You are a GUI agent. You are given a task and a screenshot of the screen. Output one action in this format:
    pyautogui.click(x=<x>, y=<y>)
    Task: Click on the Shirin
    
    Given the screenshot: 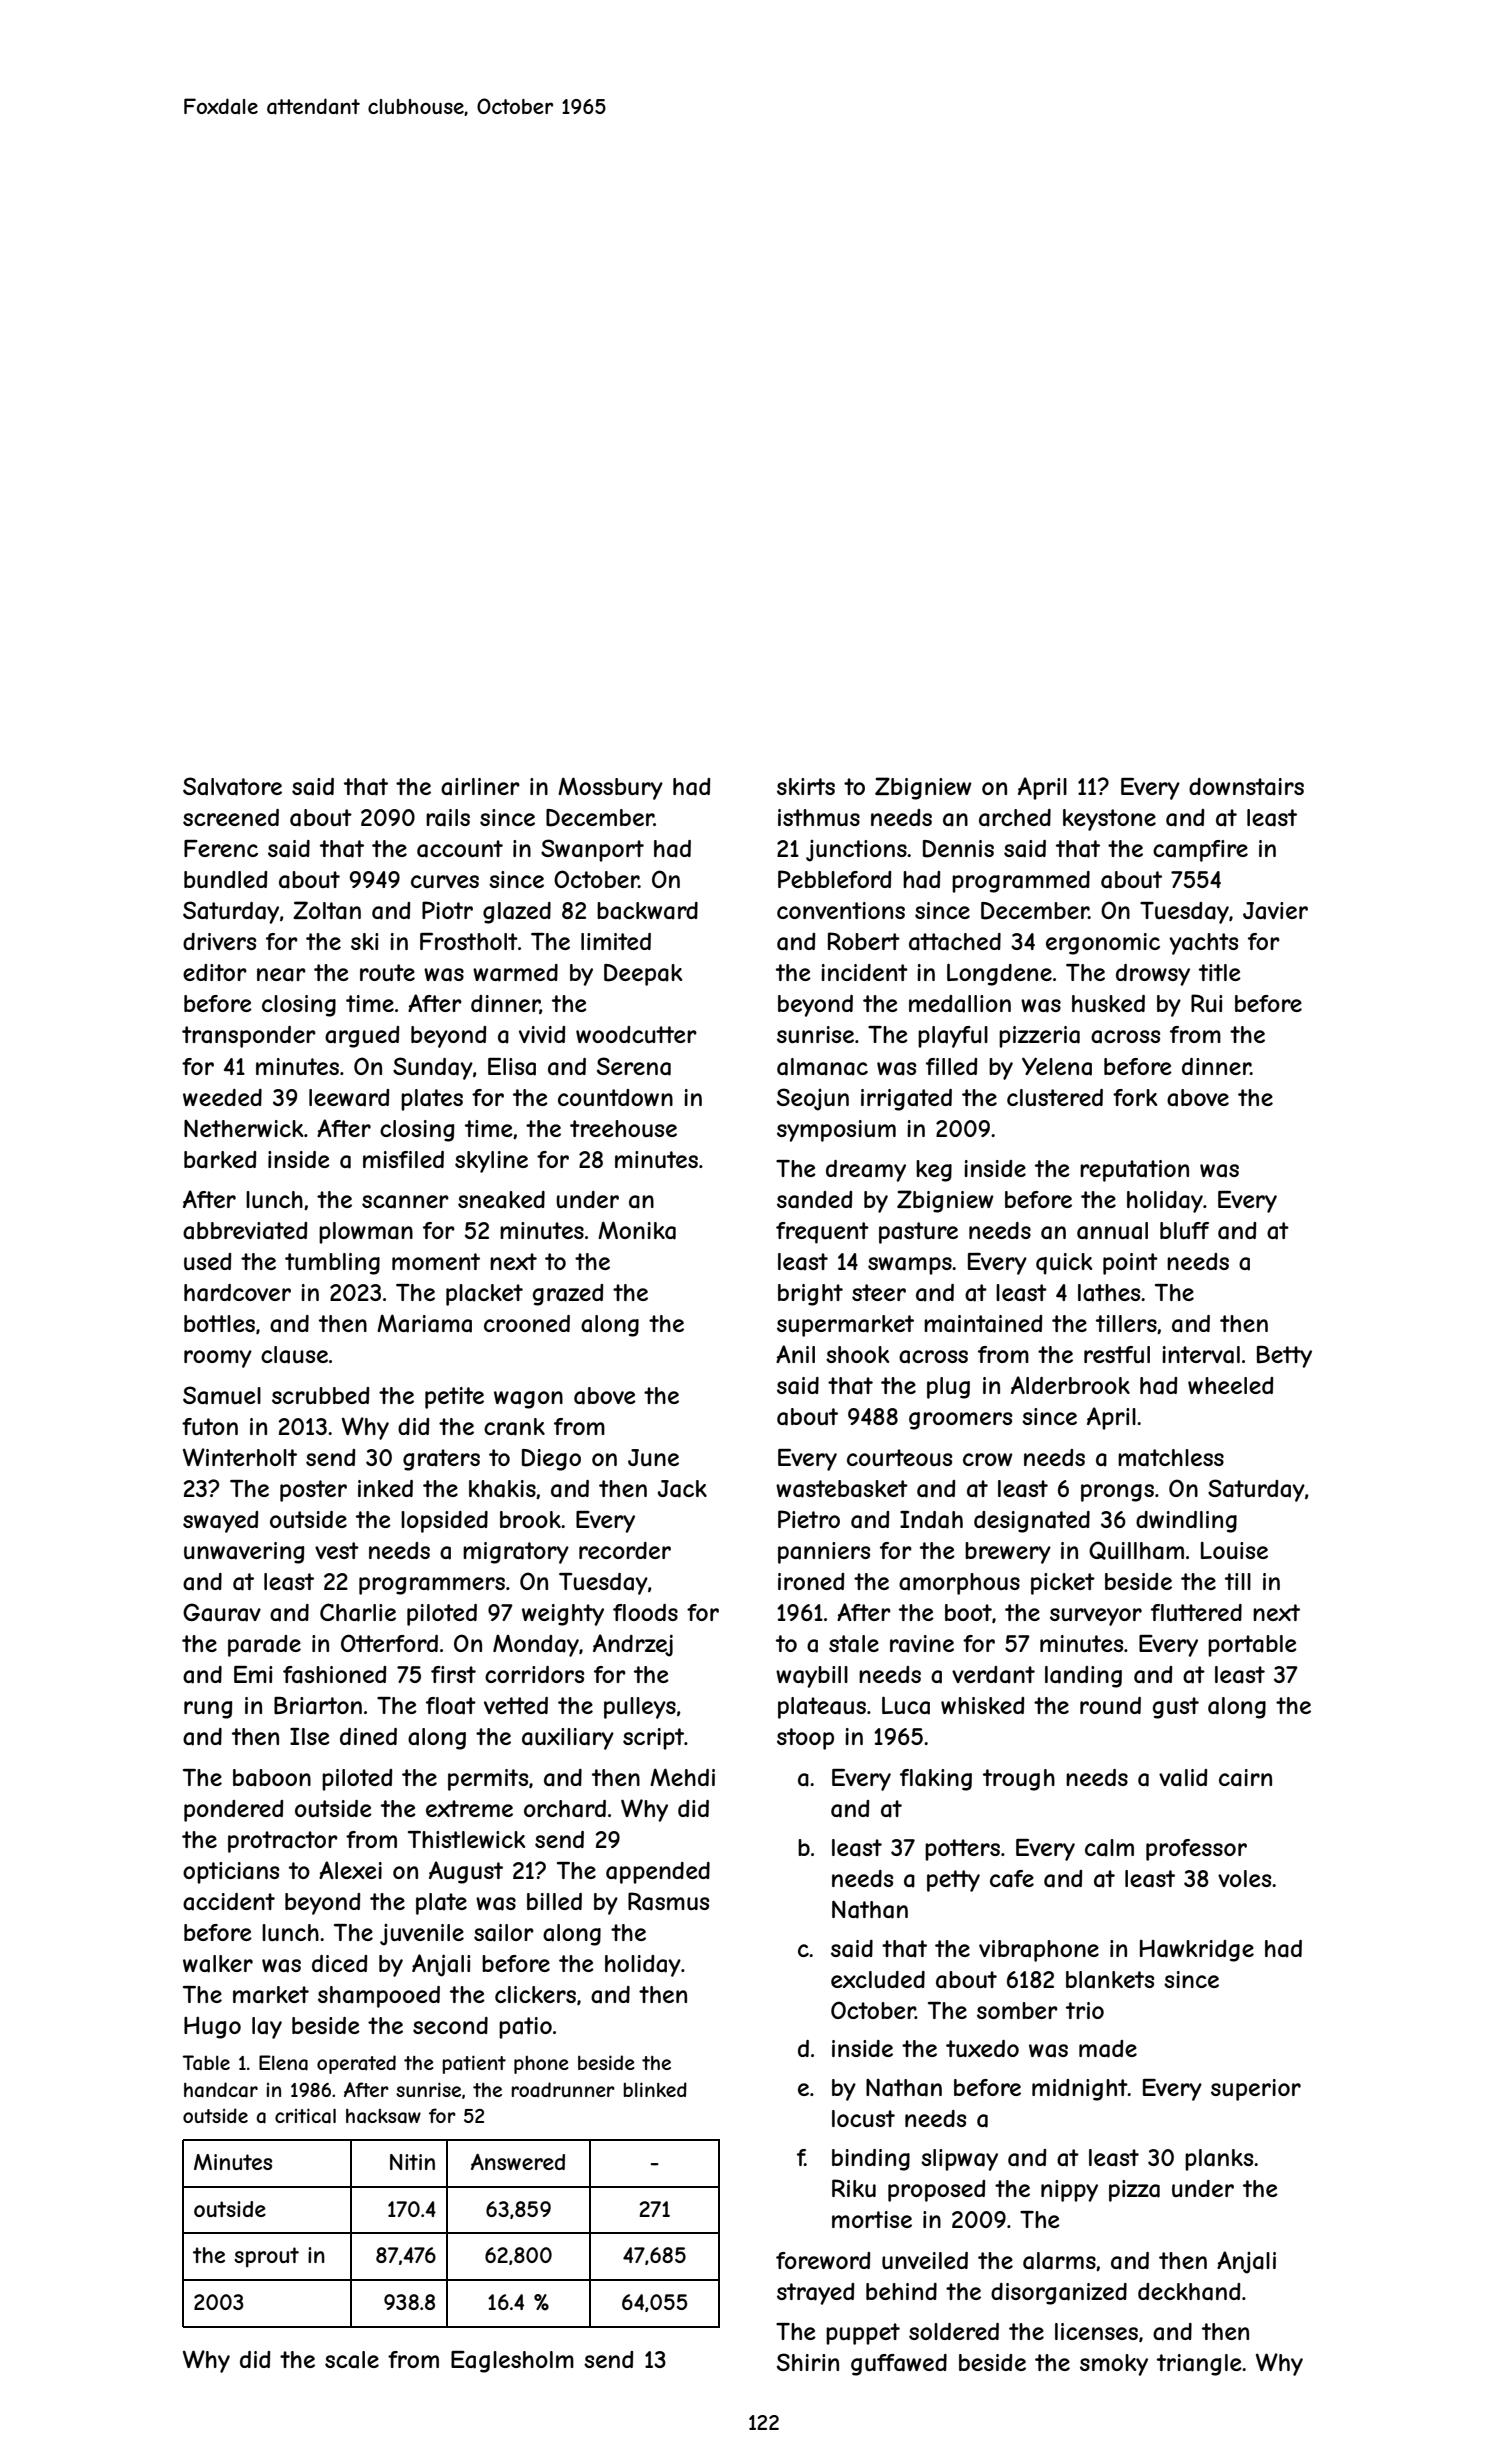 What is the action you would take?
    pyautogui.click(x=808, y=2362)
